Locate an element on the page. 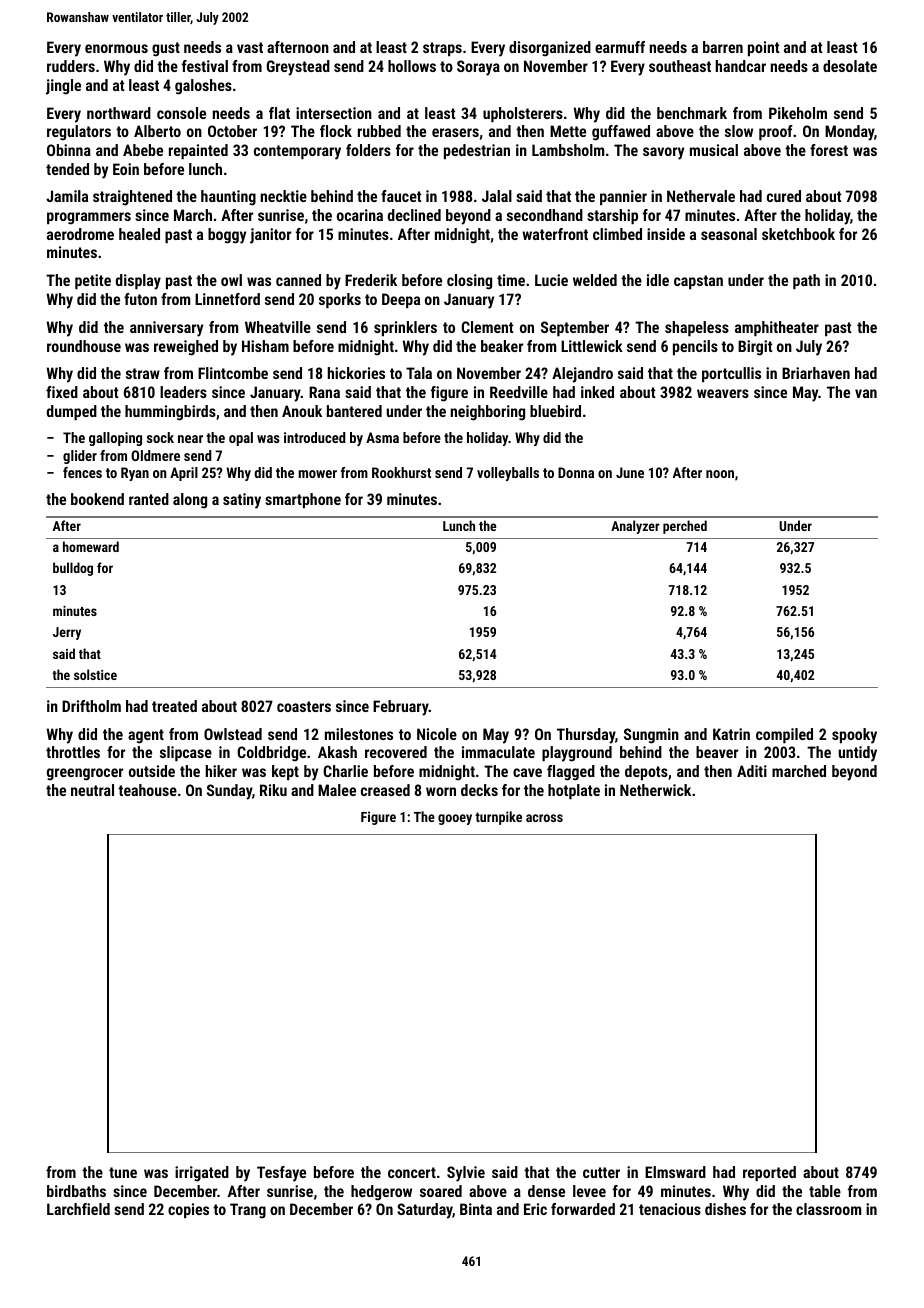 The image size is (924, 1308). smartphone is located at coordinates (303, 500).
